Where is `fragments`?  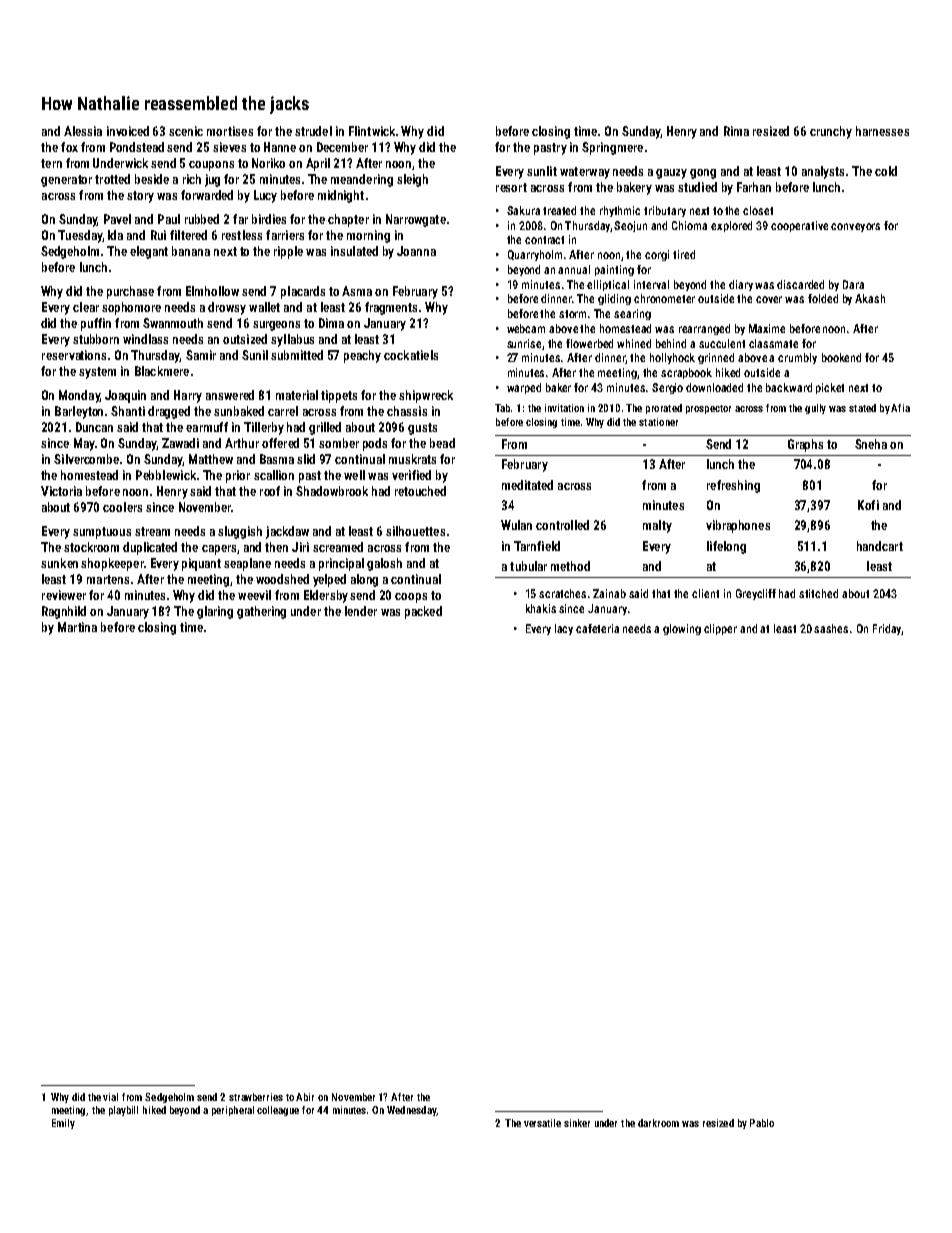 fragments is located at coordinates (391, 308).
